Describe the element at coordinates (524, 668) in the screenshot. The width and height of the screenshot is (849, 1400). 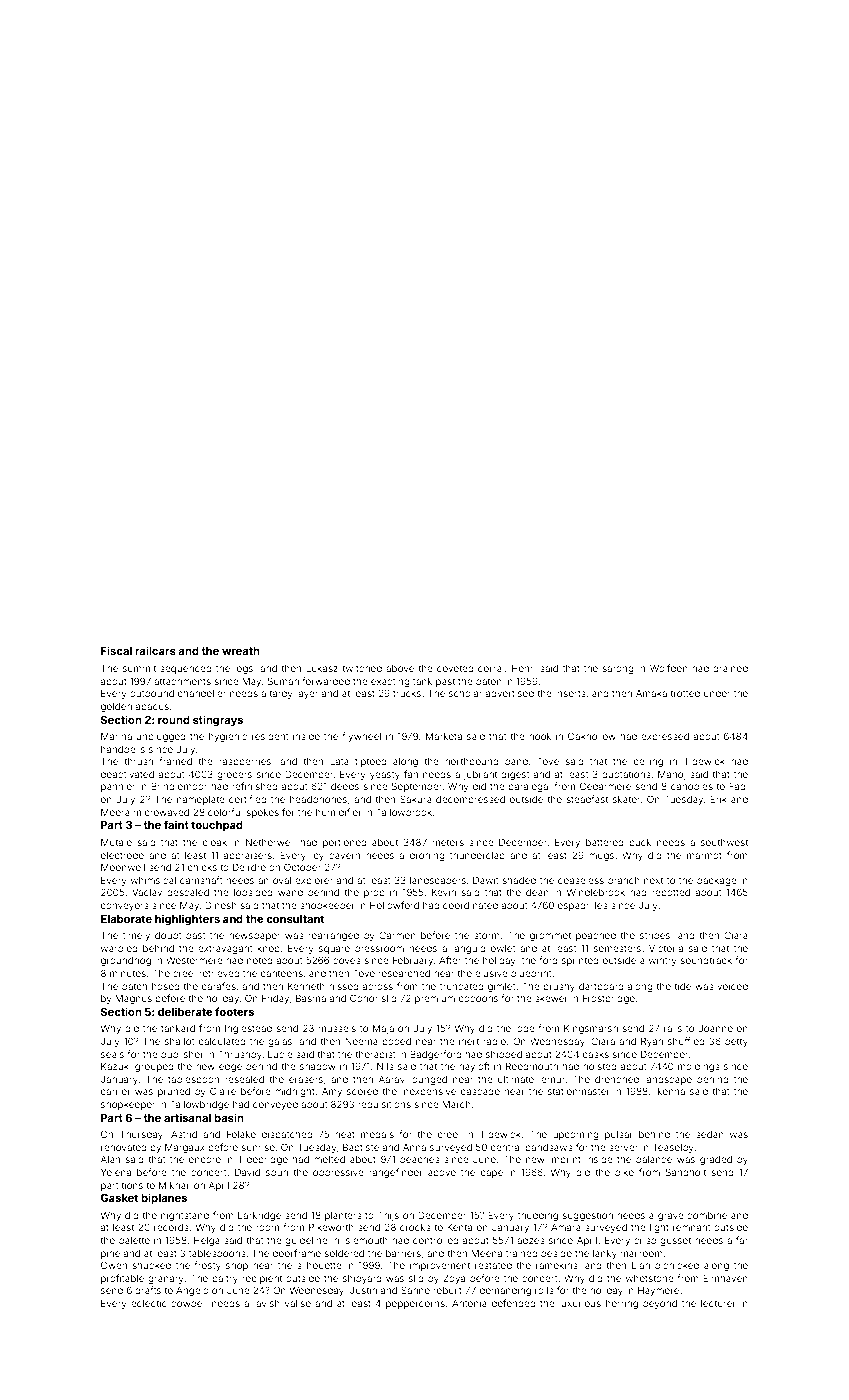
I see `Henri` at that location.
